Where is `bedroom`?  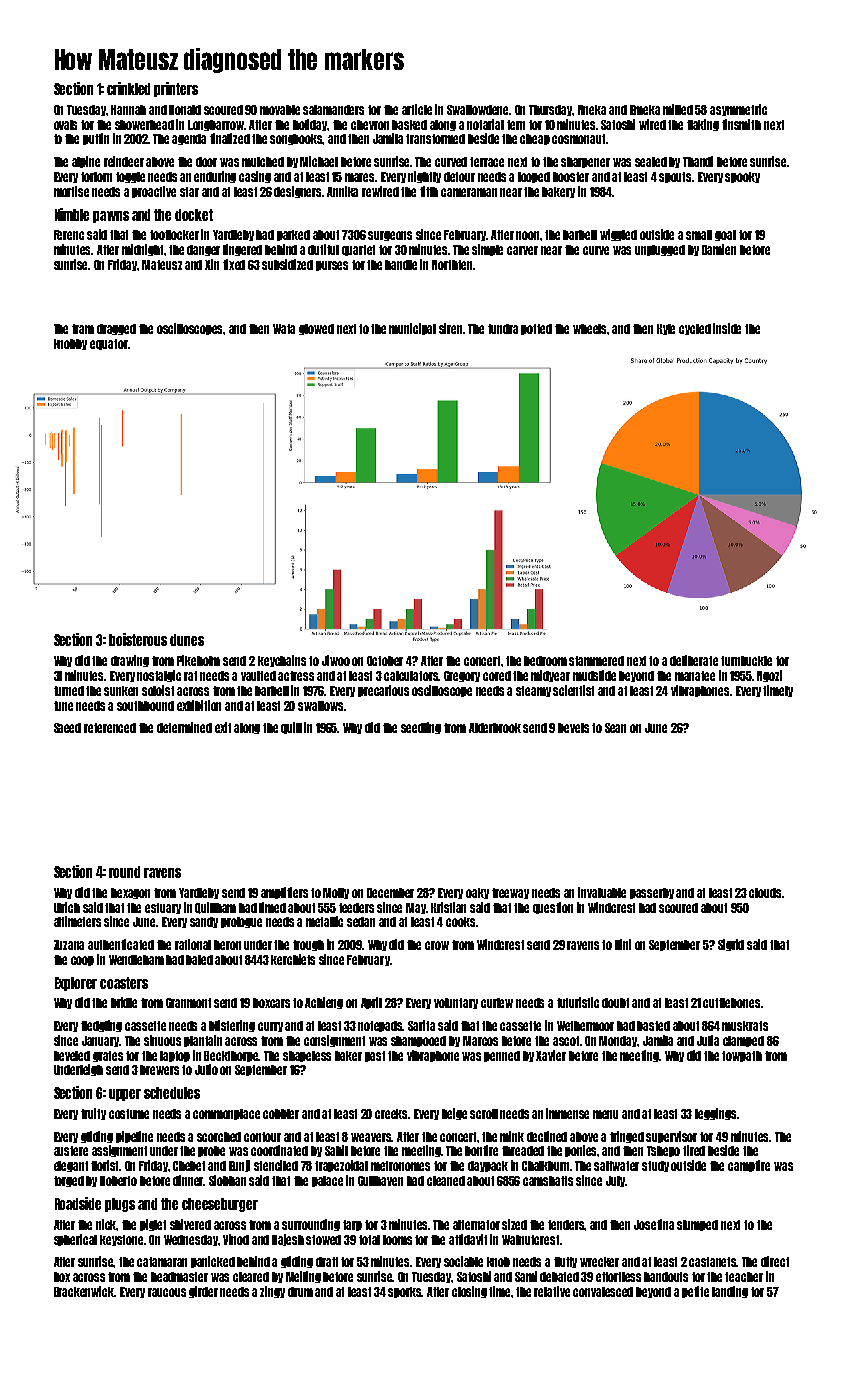
bedroom is located at coordinates (545, 661).
